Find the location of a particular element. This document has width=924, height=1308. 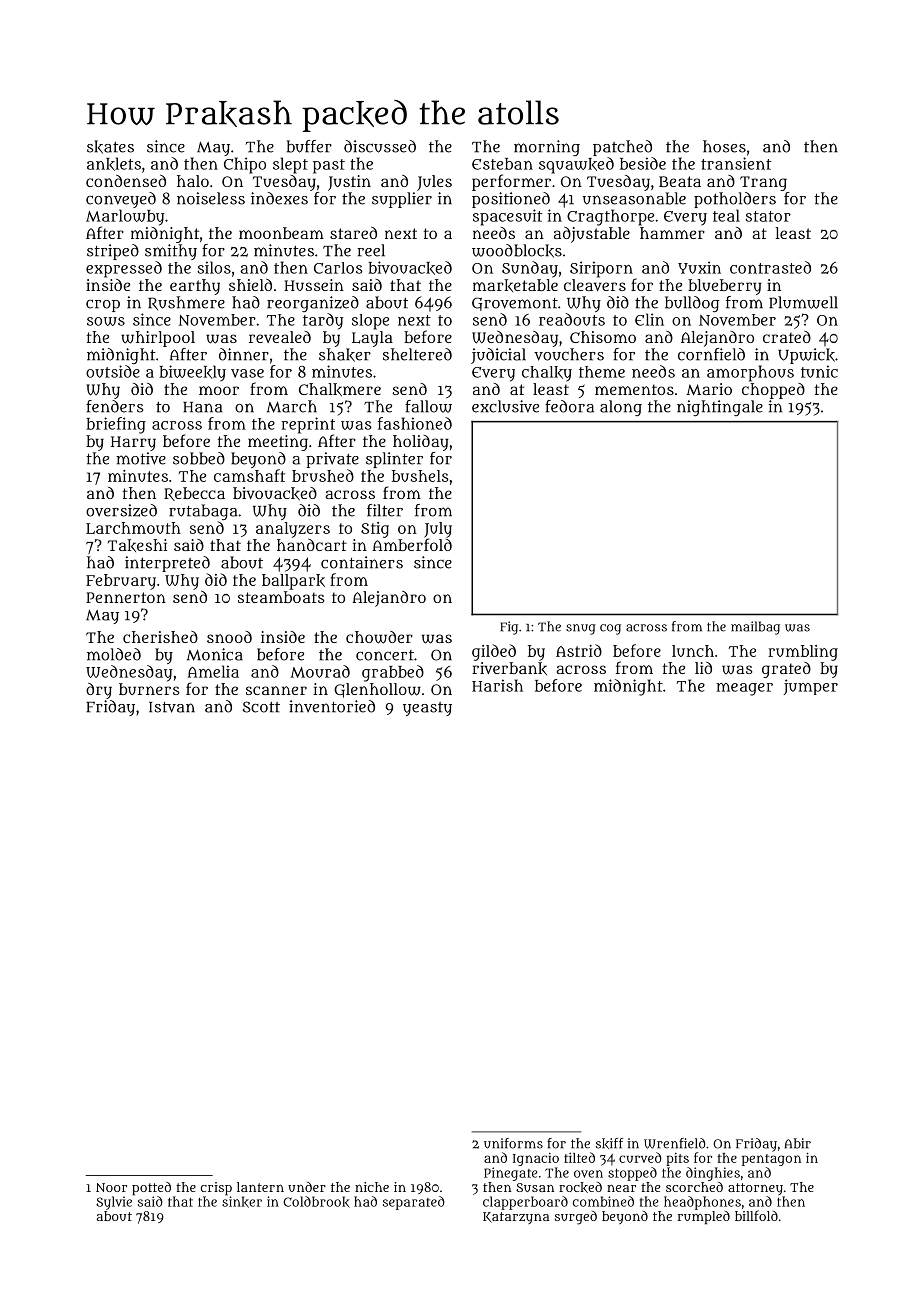

yeasty is located at coordinates (427, 709).
